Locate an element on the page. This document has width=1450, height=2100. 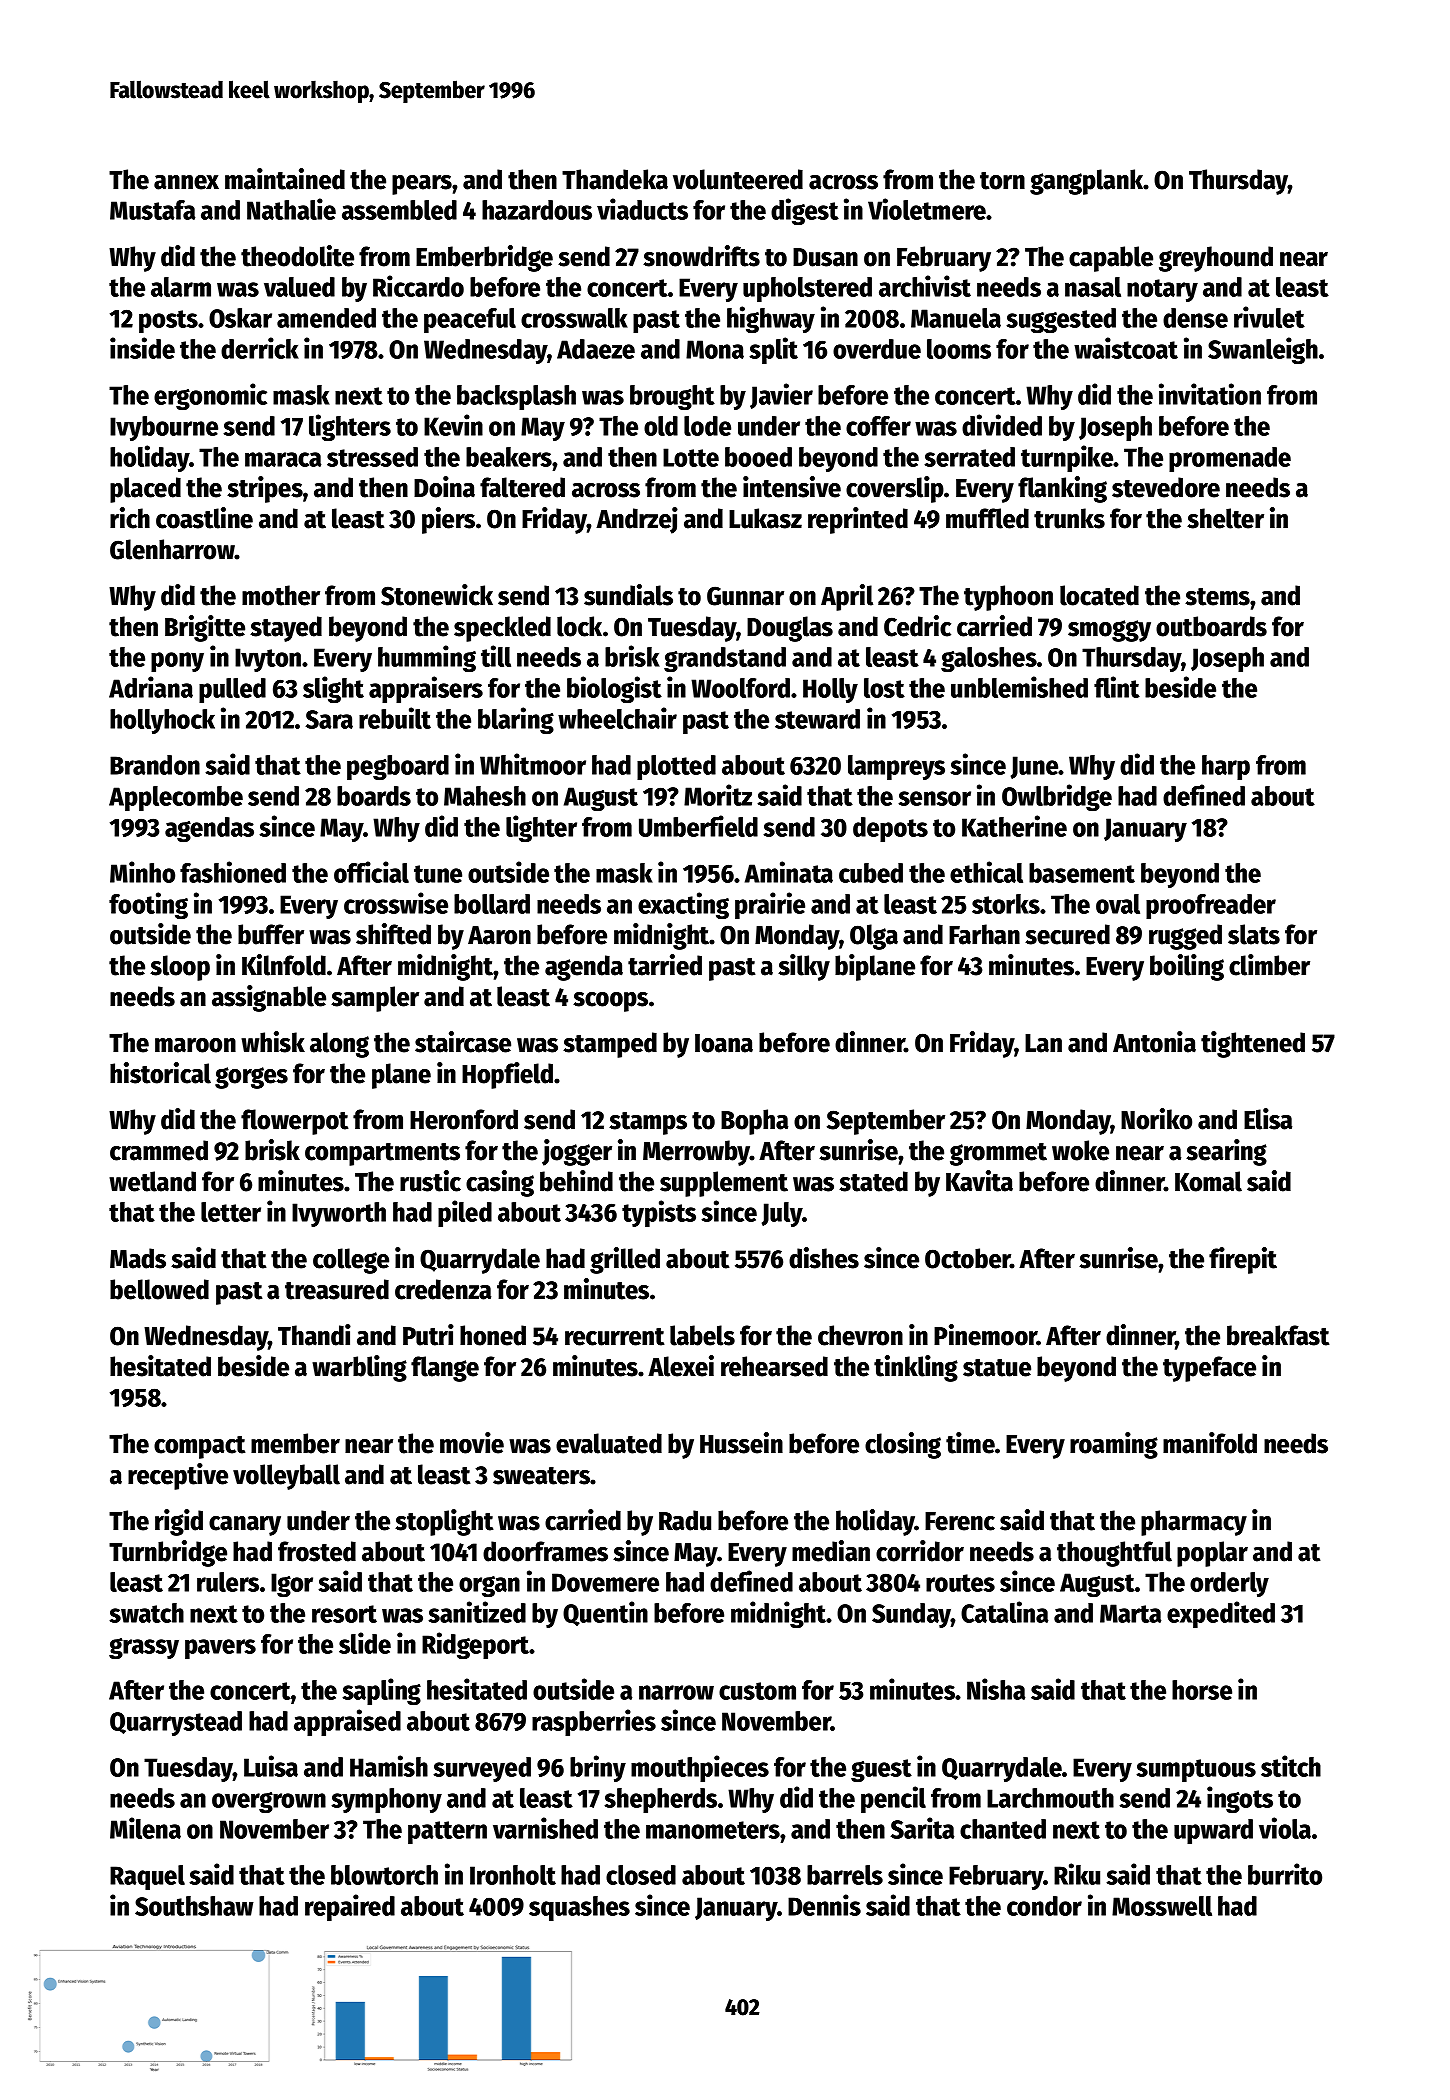
tightened is located at coordinates (1253, 1044).
